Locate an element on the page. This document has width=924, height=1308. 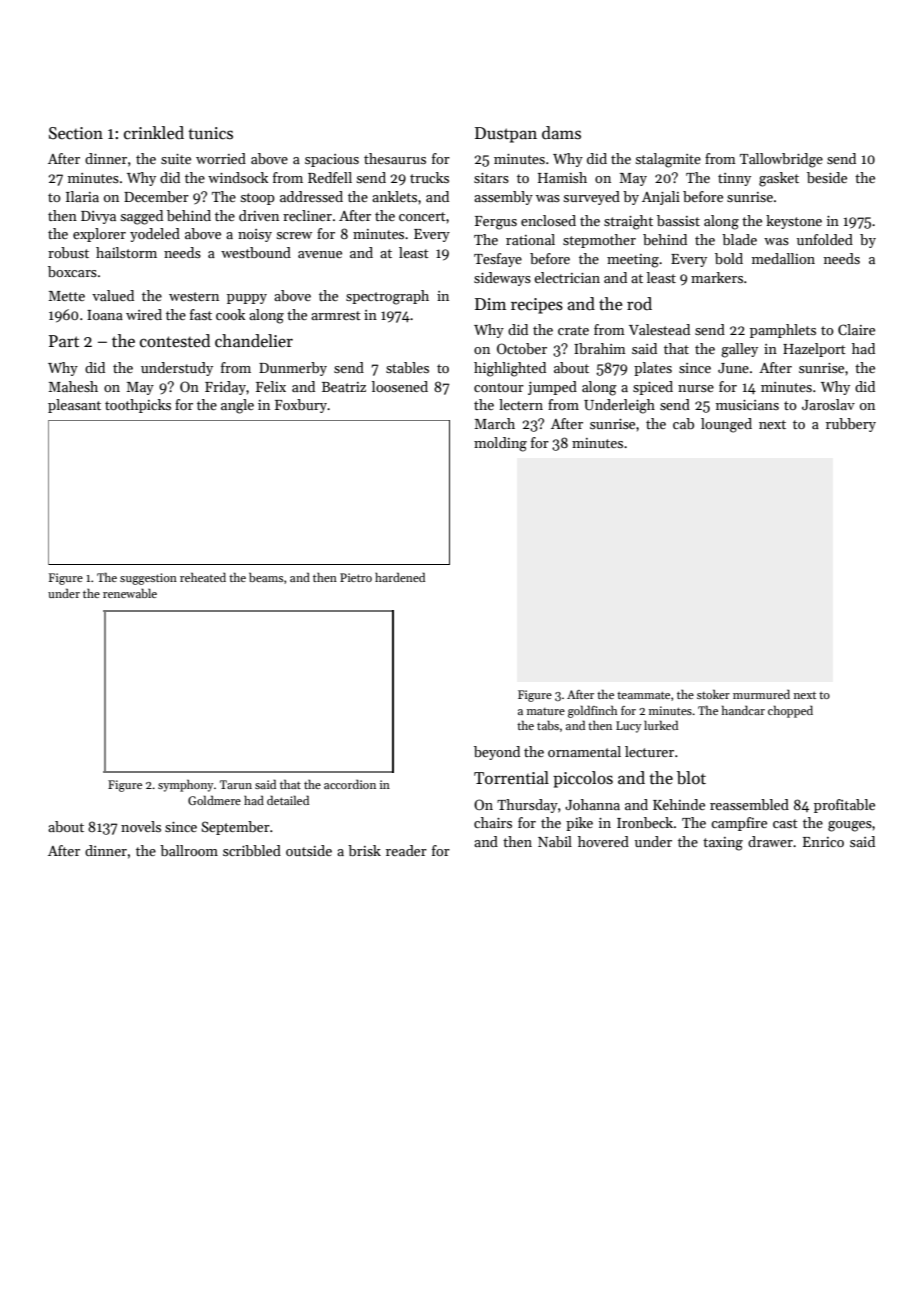
stoker is located at coordinates (713, 694).
